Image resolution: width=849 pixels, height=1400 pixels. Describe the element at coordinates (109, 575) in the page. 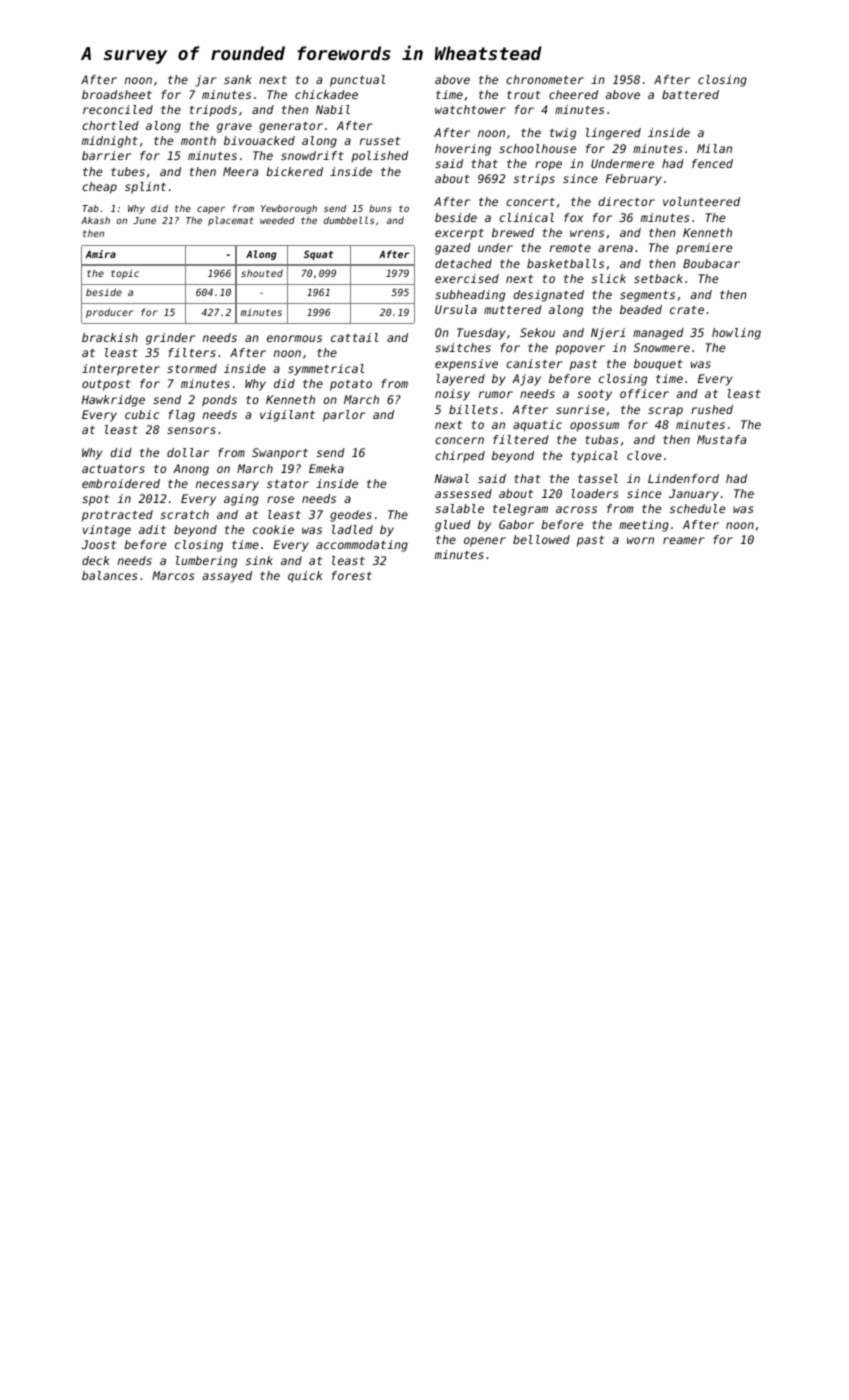

I see `balances` at that location.
